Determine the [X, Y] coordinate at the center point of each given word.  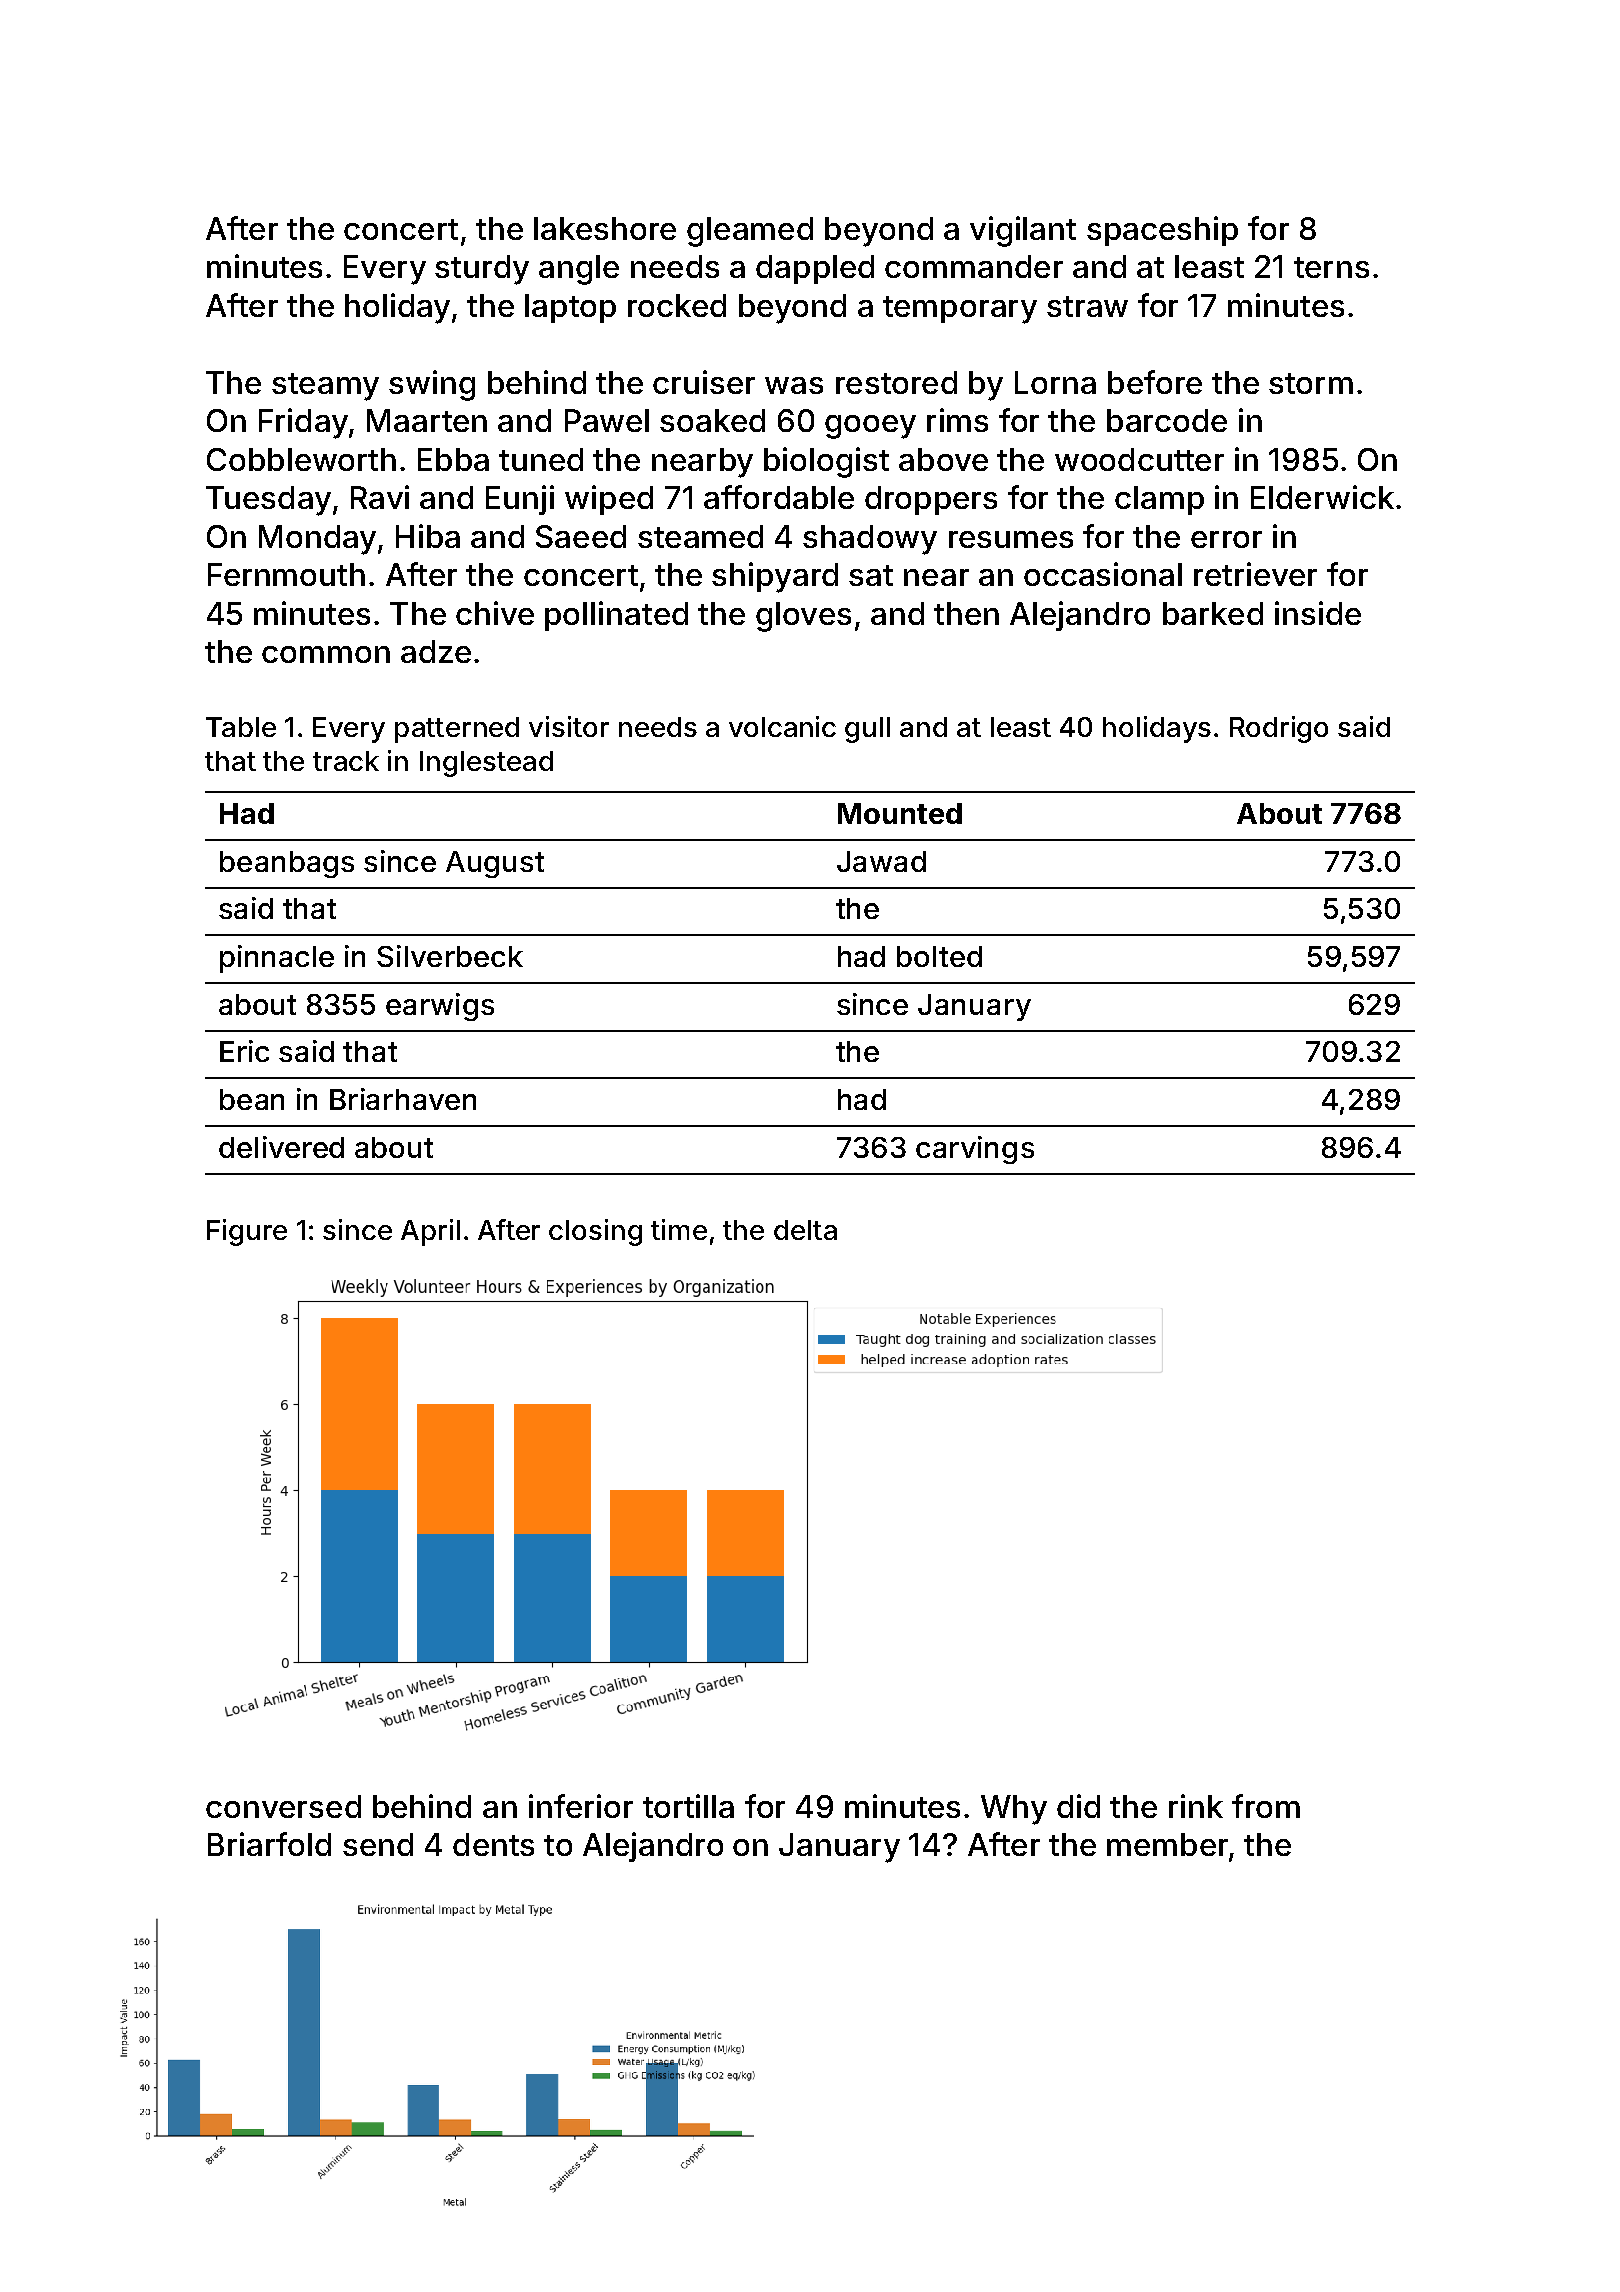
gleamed [750, 232]
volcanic [782, 726]
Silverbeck [450, 956]
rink [1196, 1806]
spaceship [1162, 231]
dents [493, 1844]
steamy [325, 387]
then [966, 613]
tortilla [688, 1806]
